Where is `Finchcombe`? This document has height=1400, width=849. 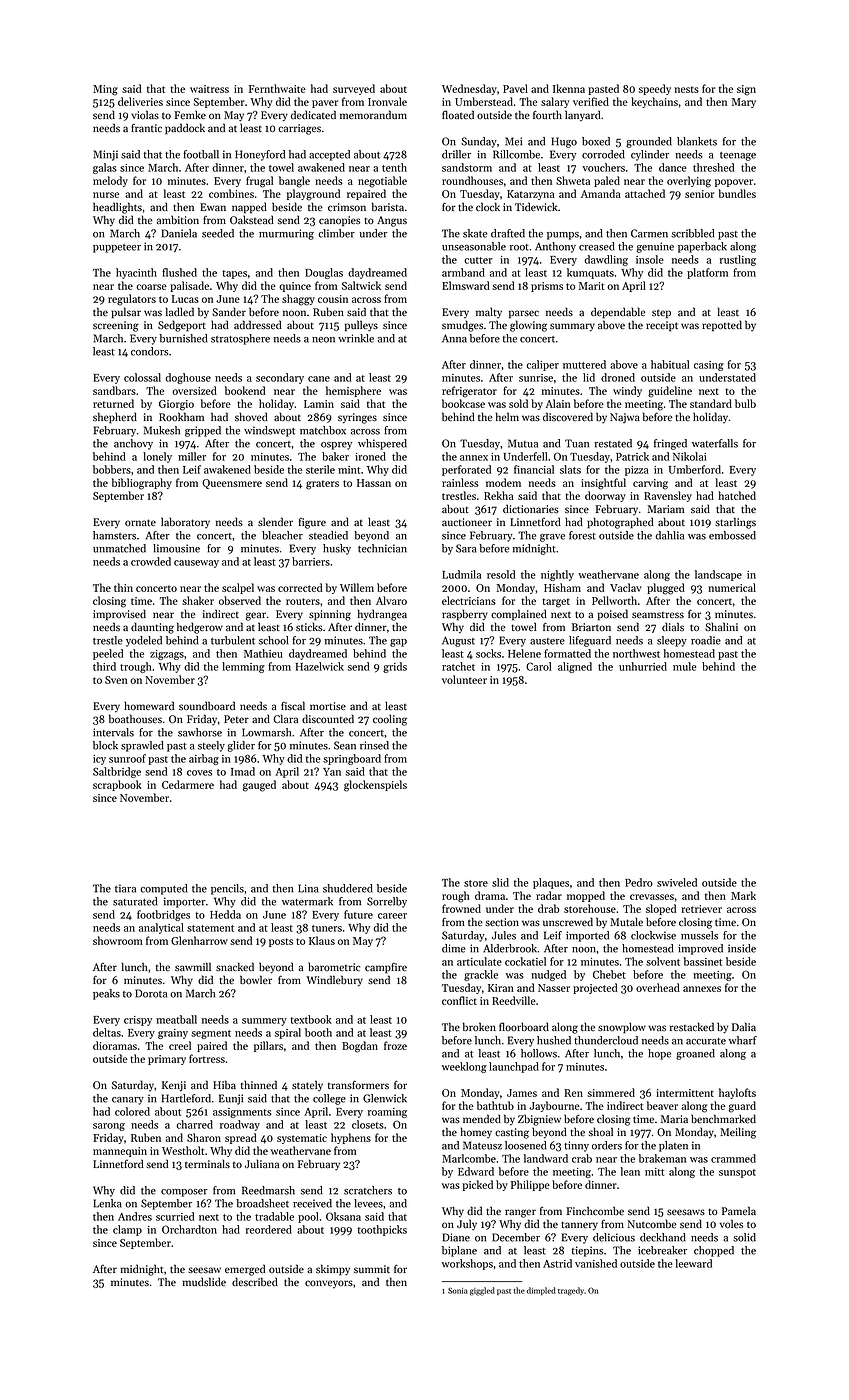
Finchcombe is located at coordinates (595, 1211).
